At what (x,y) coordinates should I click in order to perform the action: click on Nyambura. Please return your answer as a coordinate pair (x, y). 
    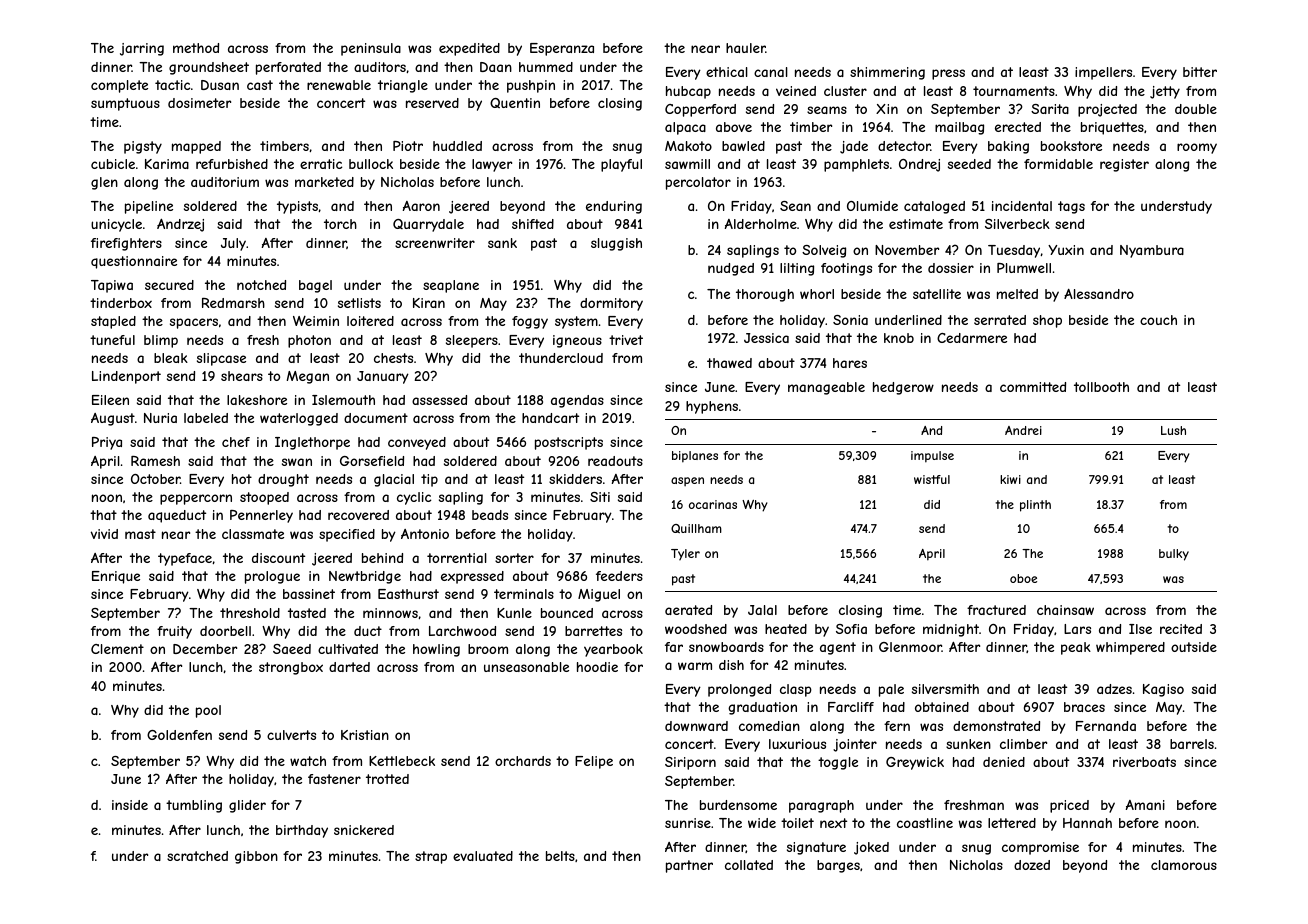
    Looking at the image, I should click on (1152, 251).
